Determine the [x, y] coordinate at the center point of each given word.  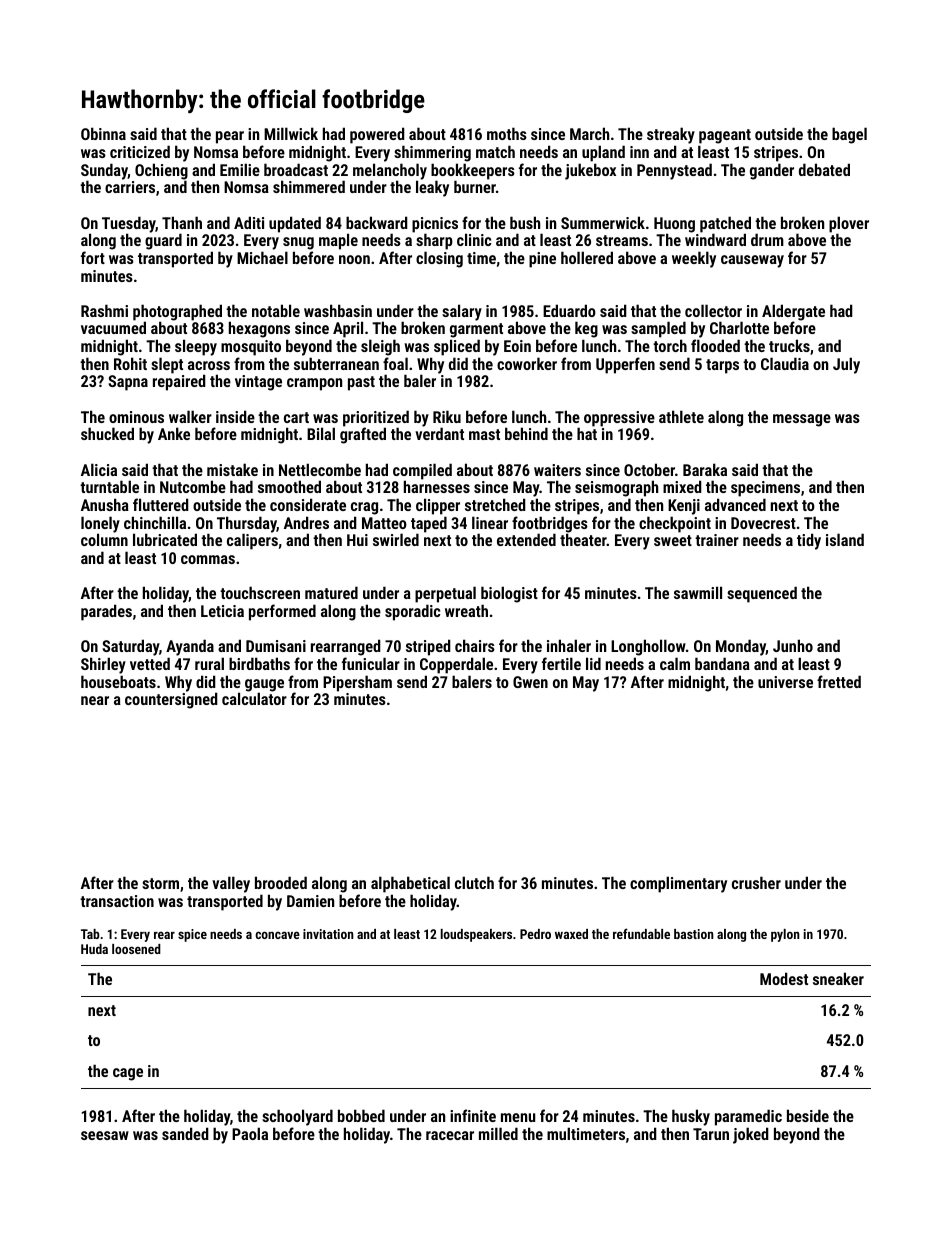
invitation [328, 934]
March [589, 133]
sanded [185, 1133]
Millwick [291, 133]
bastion [694, 934]
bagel [849, 135]
